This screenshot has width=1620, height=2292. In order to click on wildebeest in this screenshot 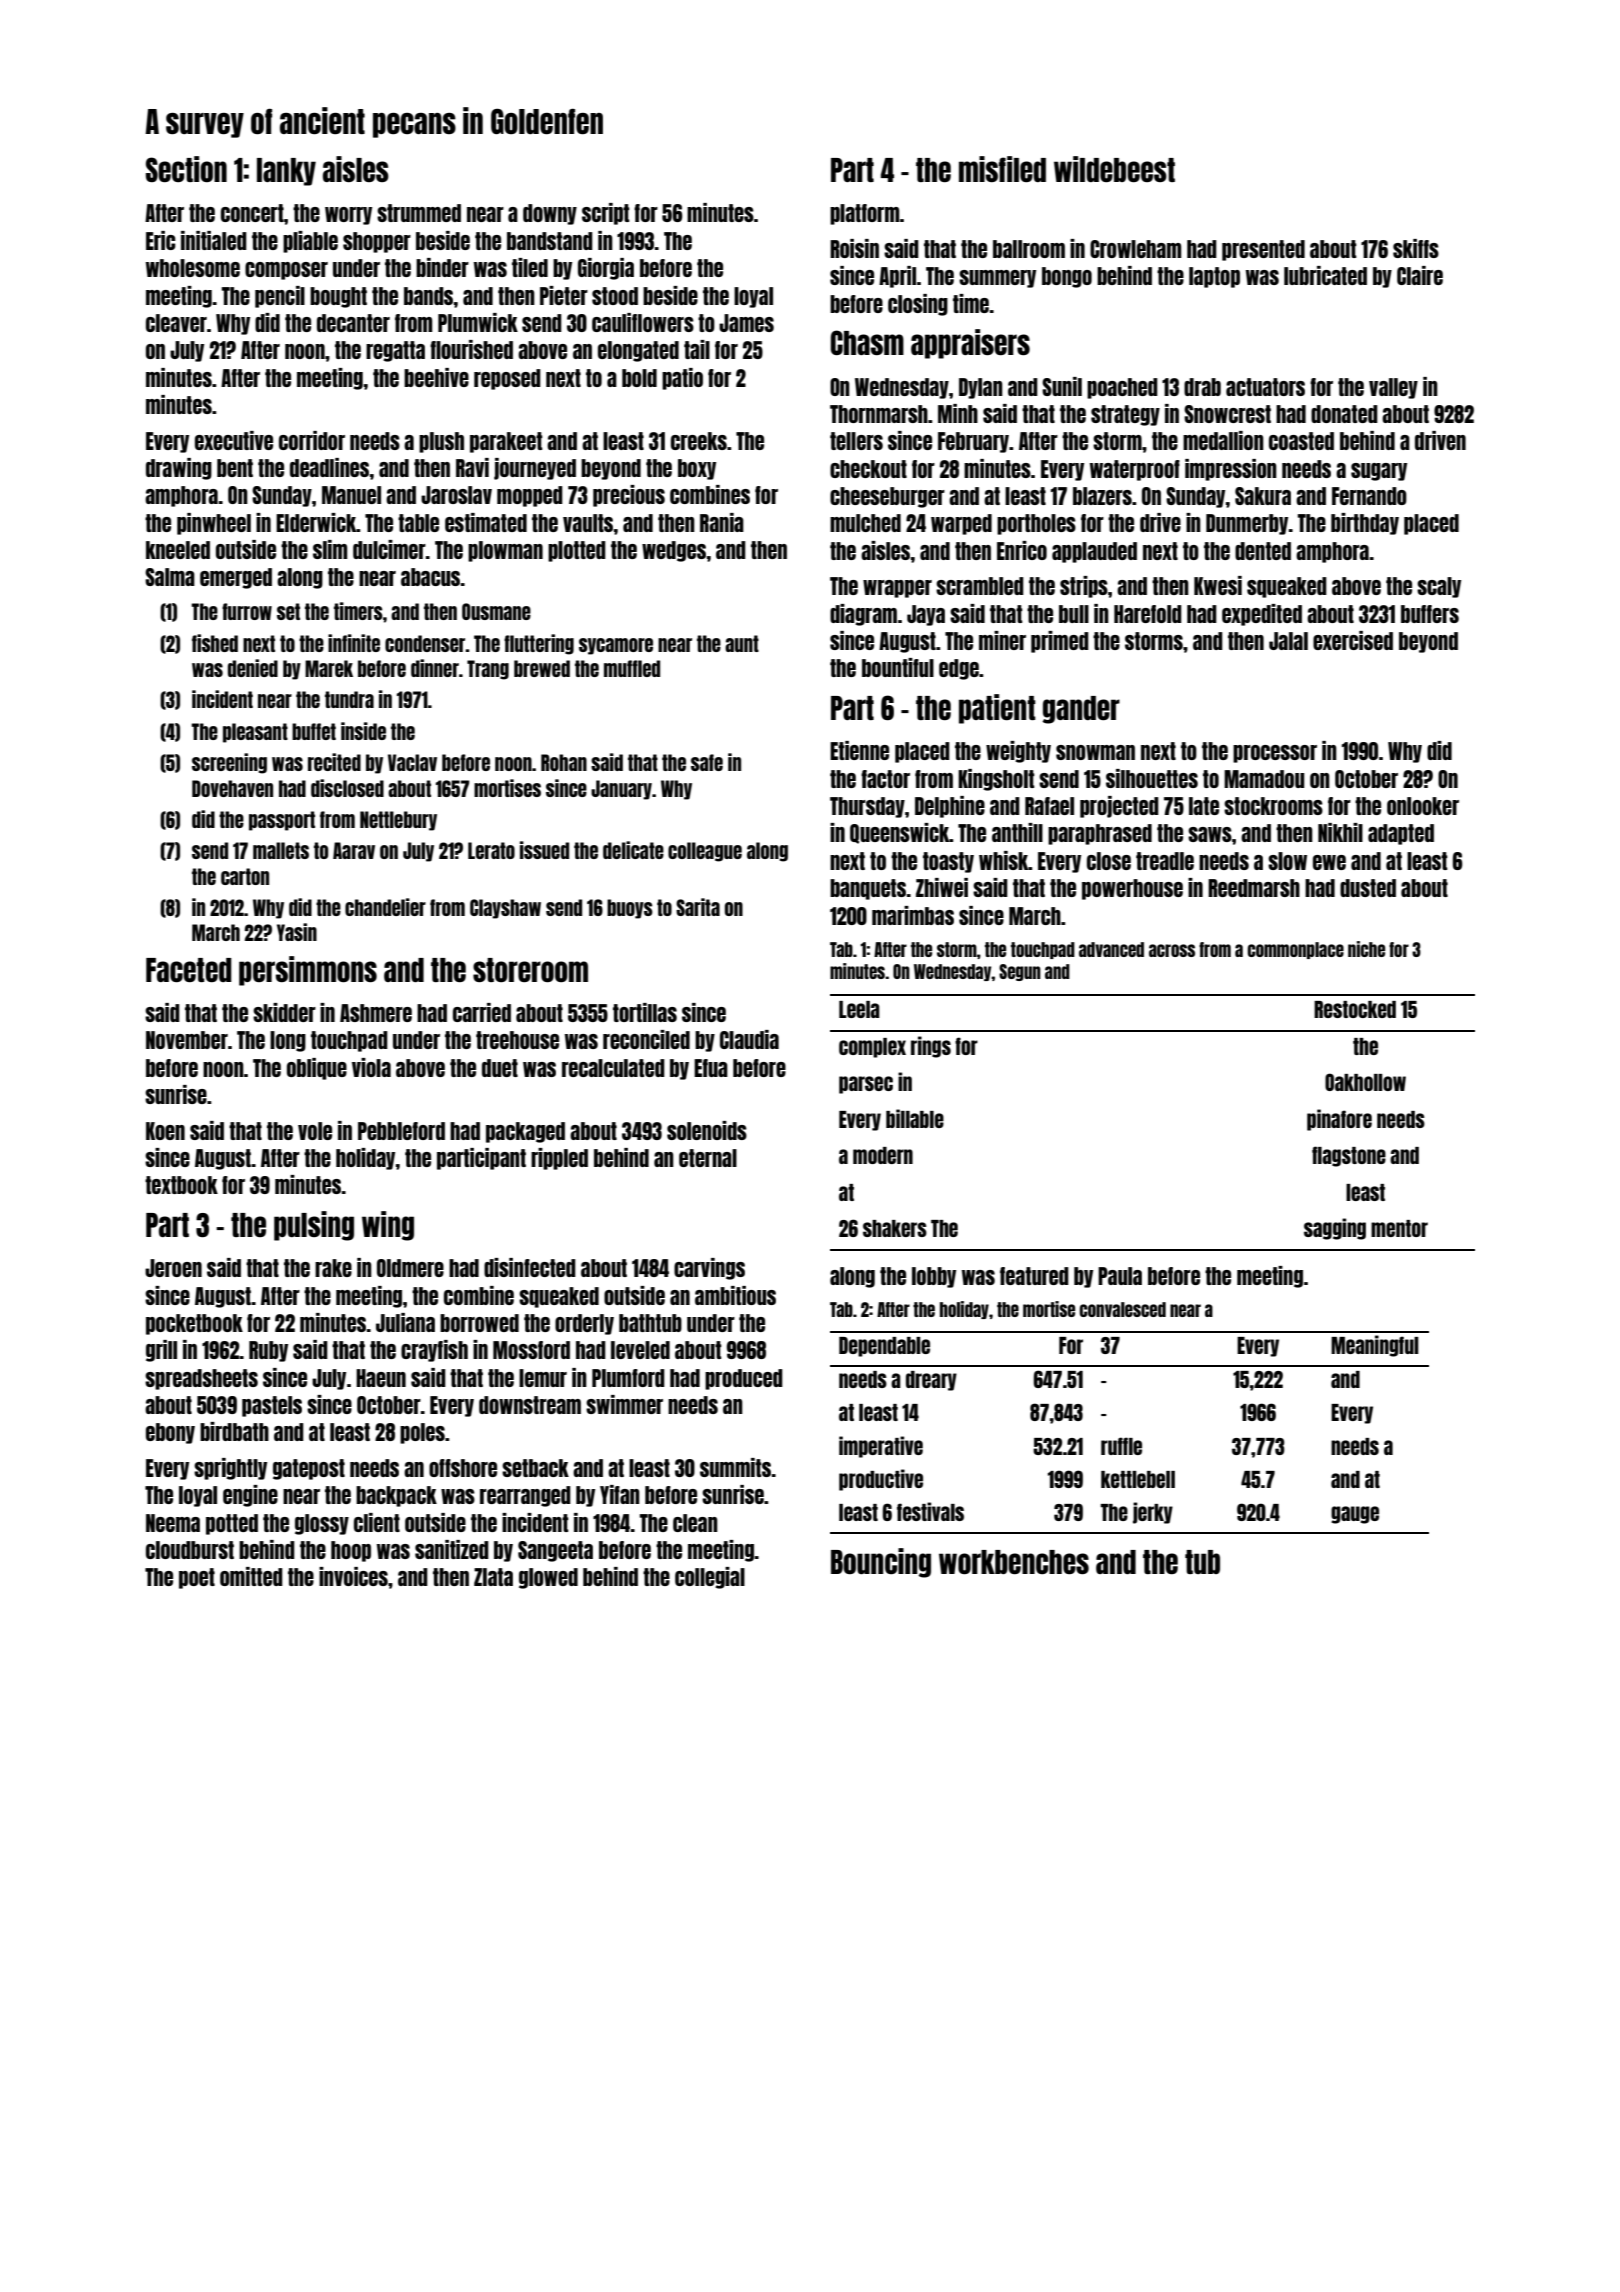, I will do `click(1114, 169)`.
